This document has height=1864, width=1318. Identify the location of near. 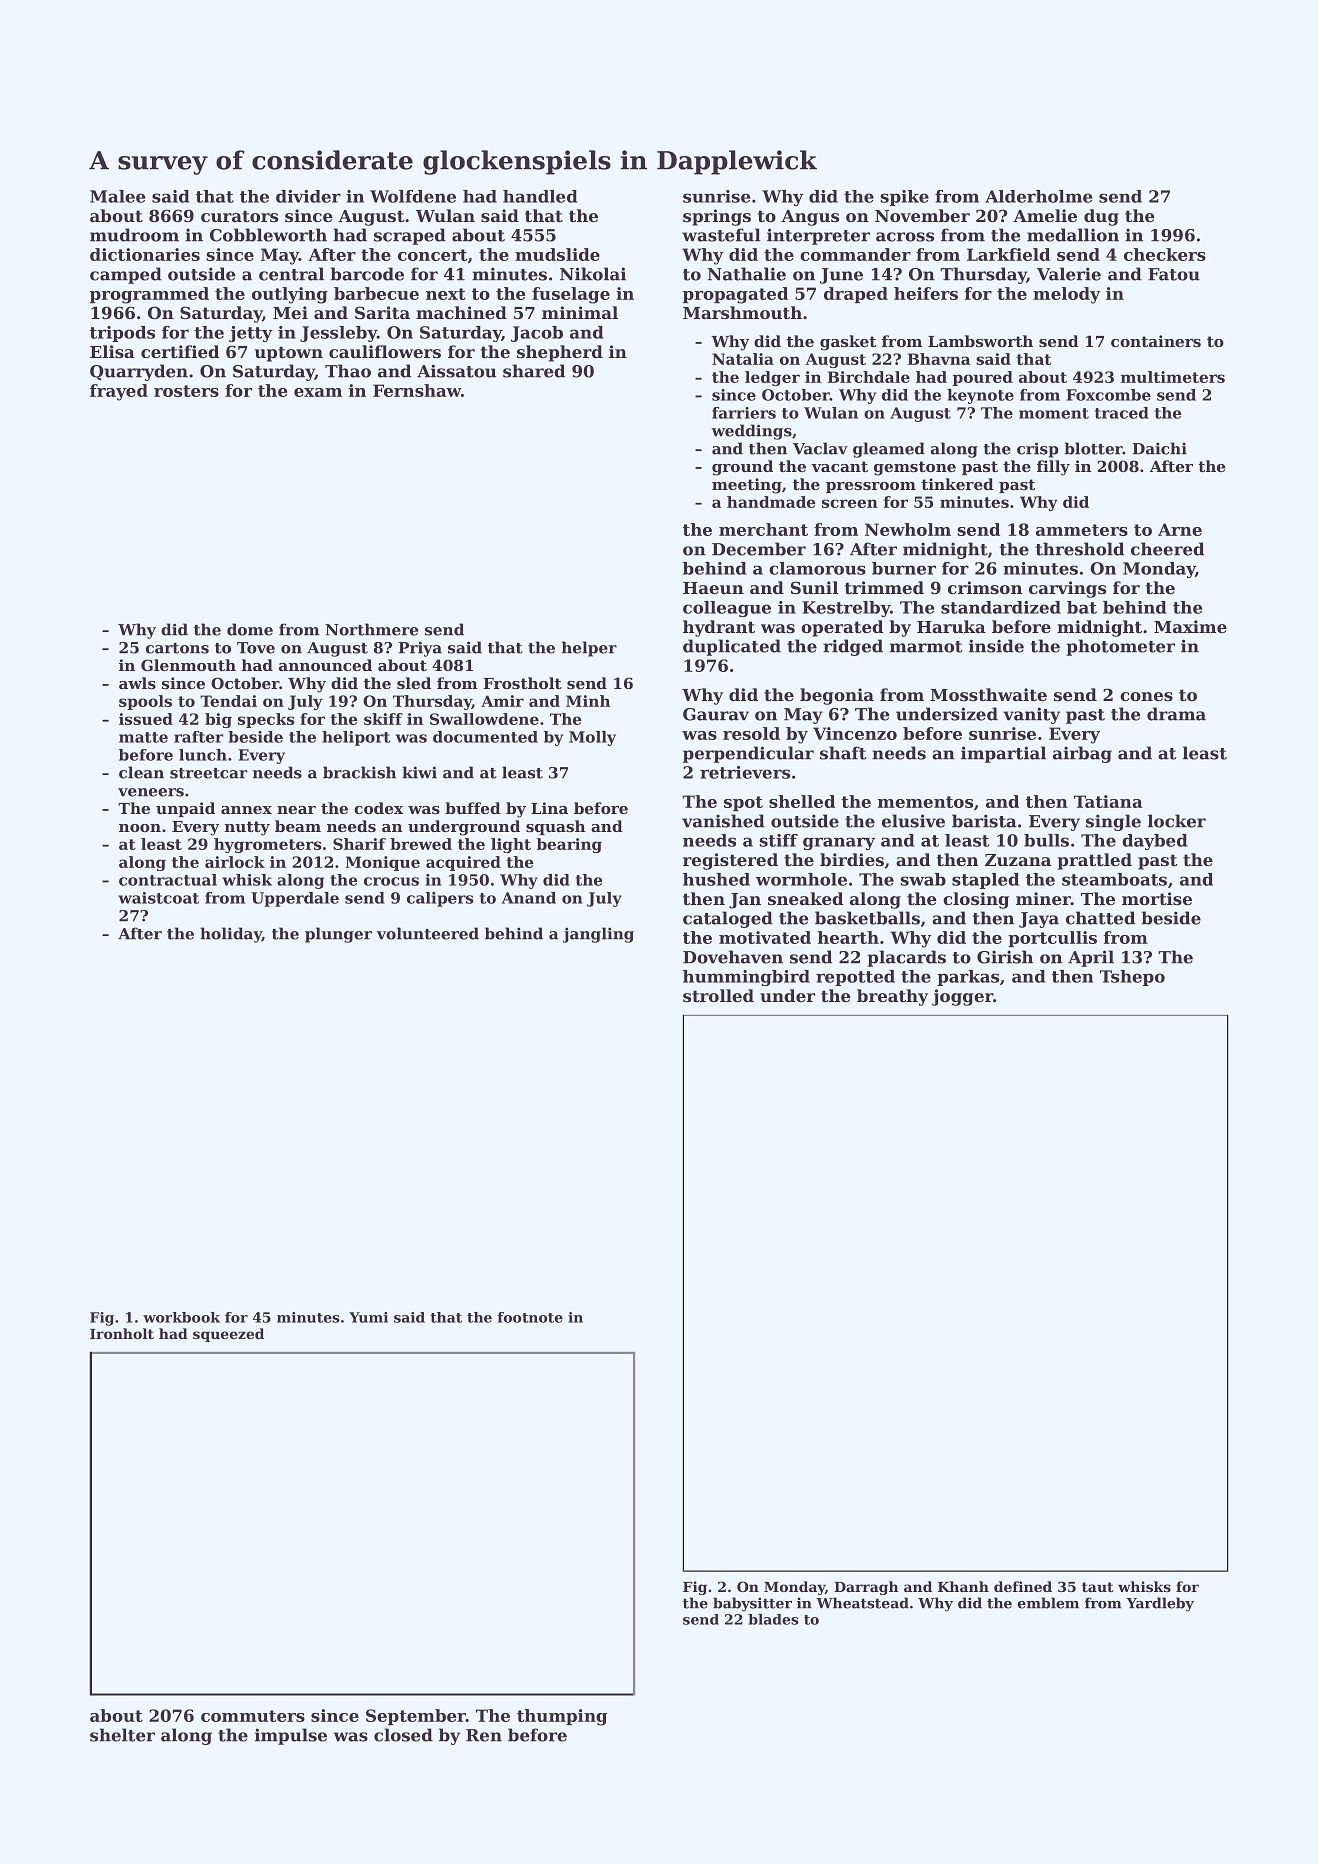
(296, 810).
